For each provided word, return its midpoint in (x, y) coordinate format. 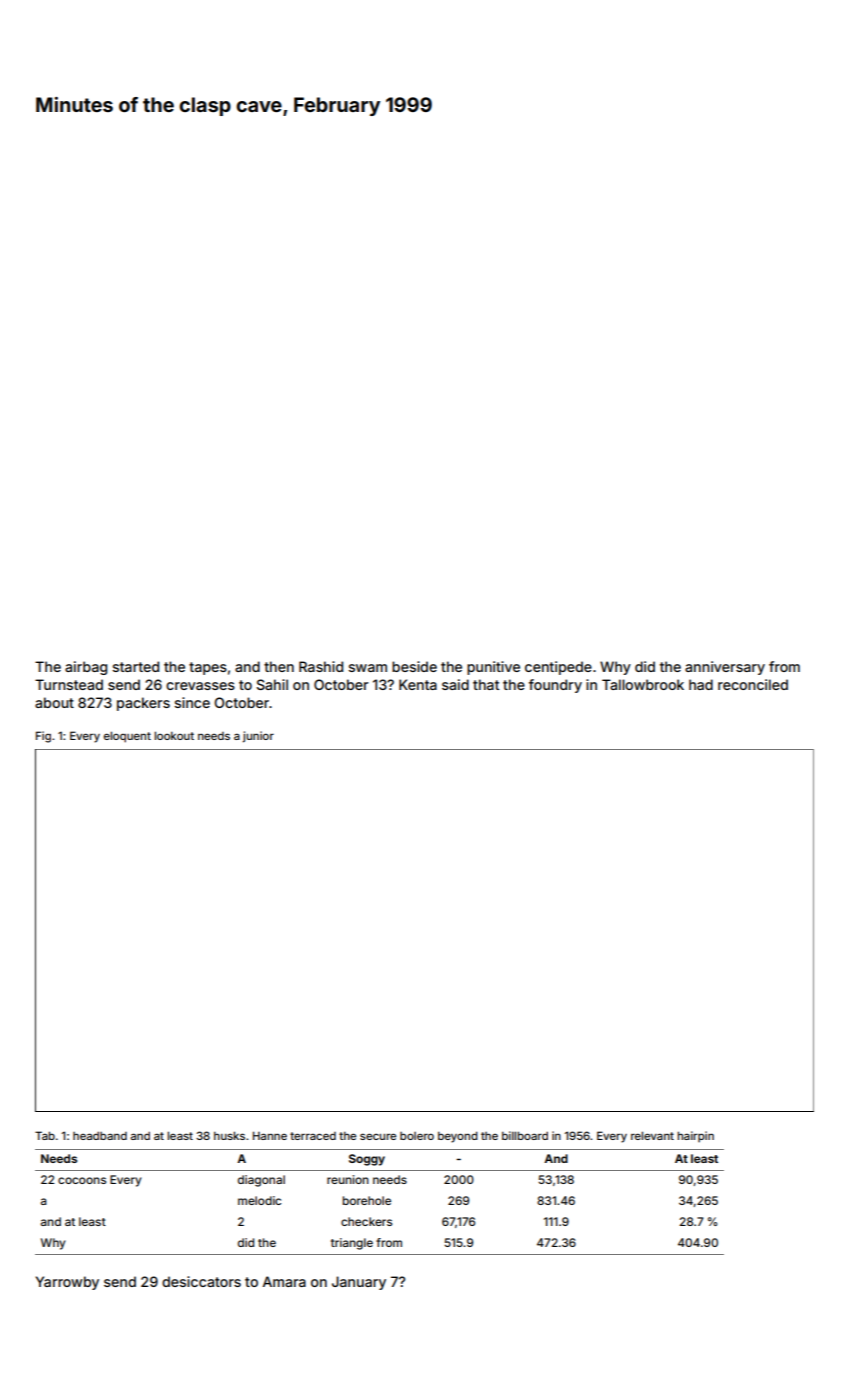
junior (258, 737)
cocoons (82, 1180)
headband (100, 1135)
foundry (555, 686)
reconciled (753, 684)
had (701, 684)
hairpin (695, 1137)
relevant (652, 1135)
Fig (43, 737)
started (136, 666)
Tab (45, 1135)
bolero (417, 1136)
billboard (525, 1135)
